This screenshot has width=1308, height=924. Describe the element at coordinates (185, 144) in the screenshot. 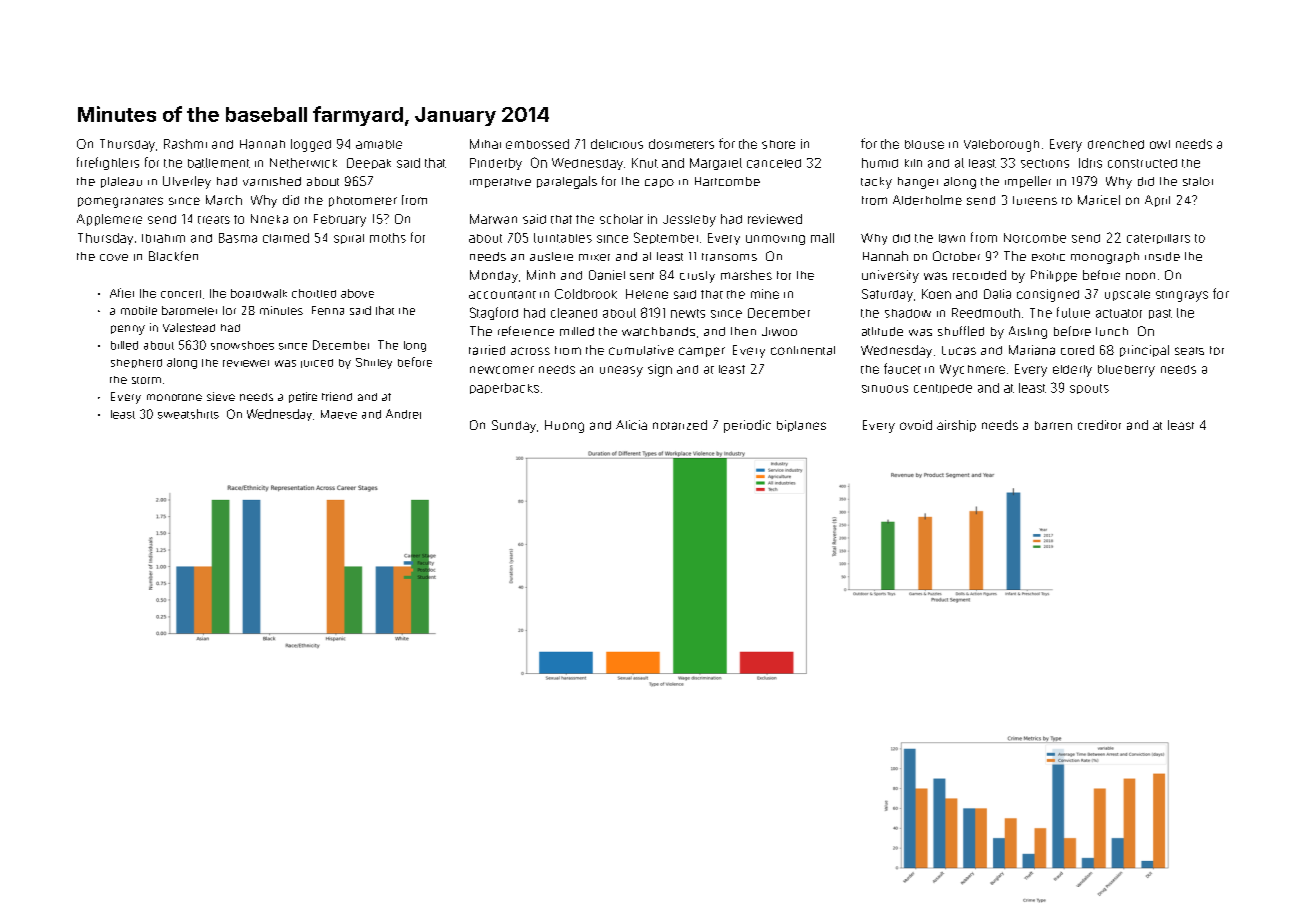

I see `Rashmi` at that location.
